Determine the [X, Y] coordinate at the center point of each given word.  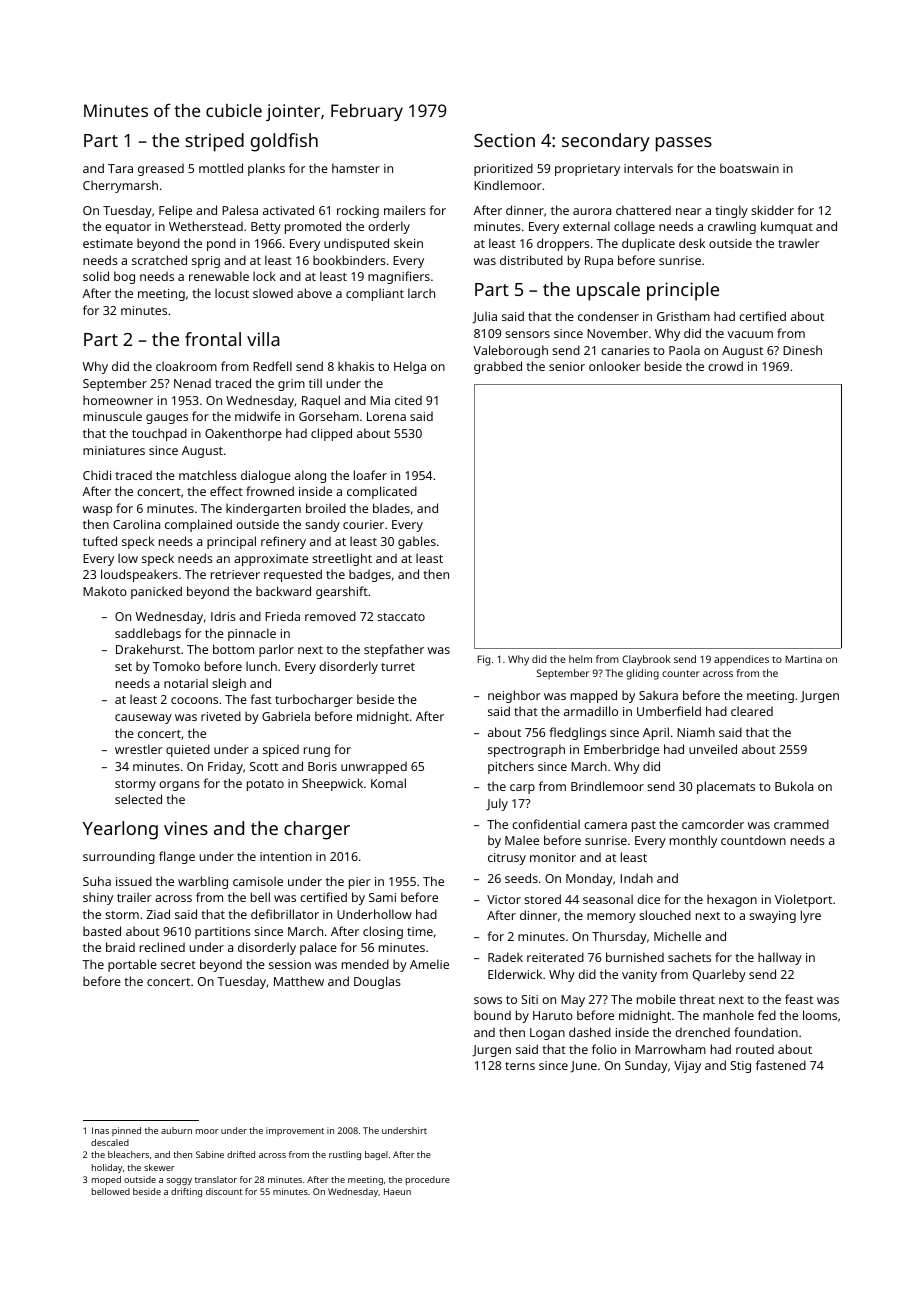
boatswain [749, 168]
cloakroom [186, 366]
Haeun [397, 1191]
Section [504, 140]
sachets [689, 957]
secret [178, 965]
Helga [410, 367]
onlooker [615, 366]
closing [383, 932]
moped [106, 1180]
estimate [108, 243]
